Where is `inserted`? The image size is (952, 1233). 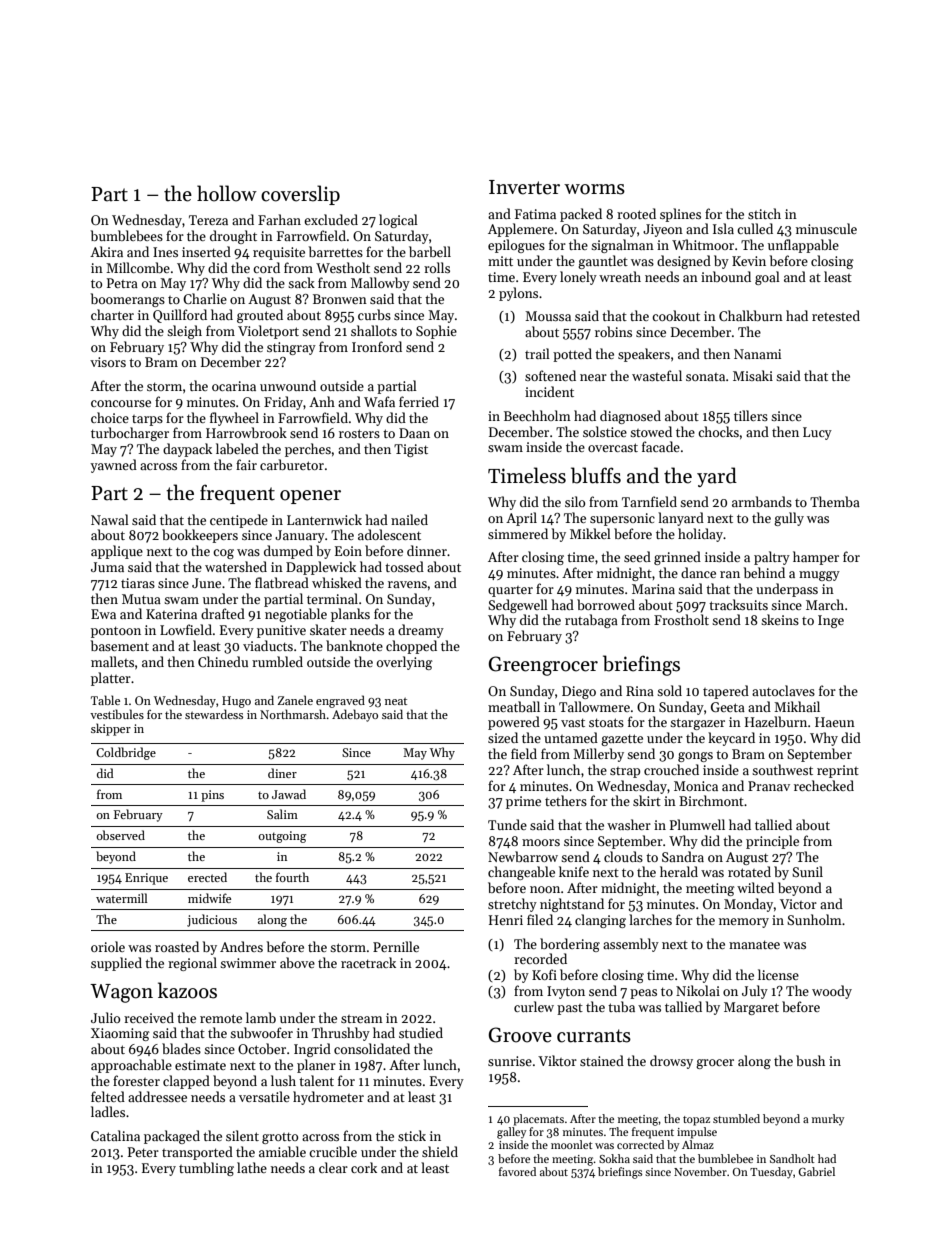
inserted is located at coordinates (206, 251).
